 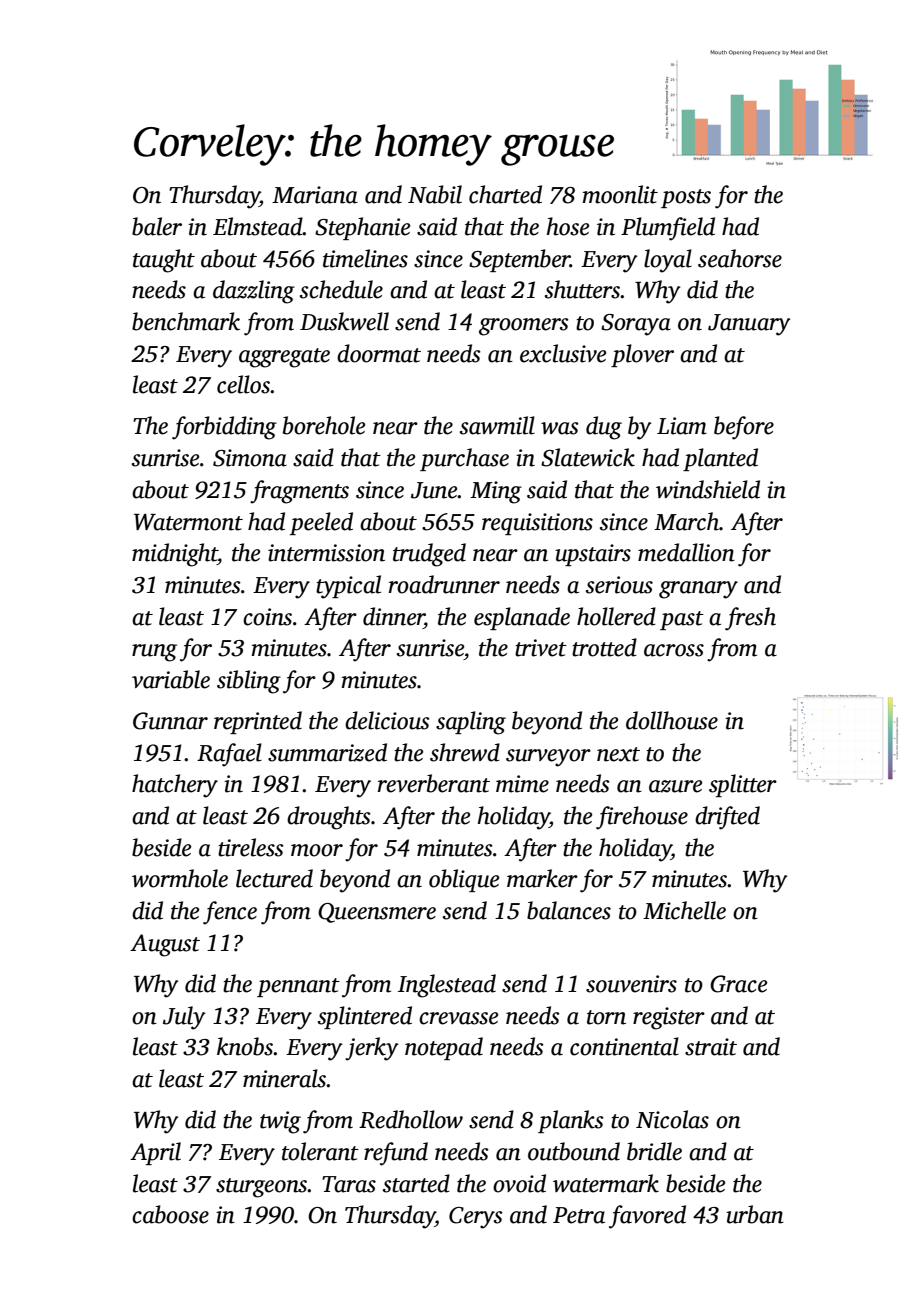 What do you see at coordinates (672, 1119) in the screenshot?
I see `Nicolas` at bounding box center [672, 1119].
